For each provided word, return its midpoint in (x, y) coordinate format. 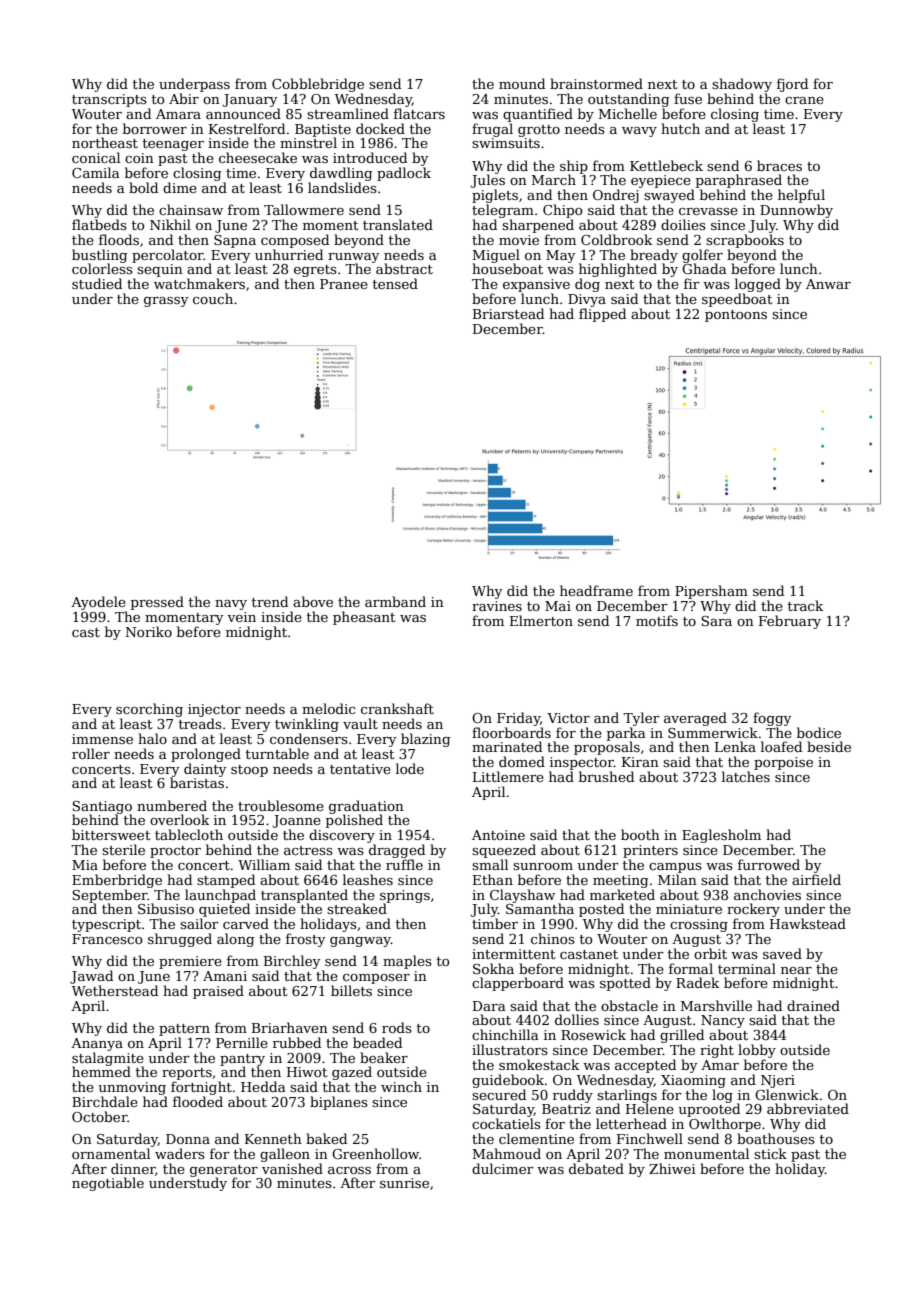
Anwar (828, 284)
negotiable (108, 1184)
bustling (99, 256)
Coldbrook (616, 239)
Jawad (91, 977)
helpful (801, 196)
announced (243, 113)
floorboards (511, 732)
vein (241, 617)
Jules (488, 181)
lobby (757, 1051)
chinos (553, 938)
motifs (657, 620)
